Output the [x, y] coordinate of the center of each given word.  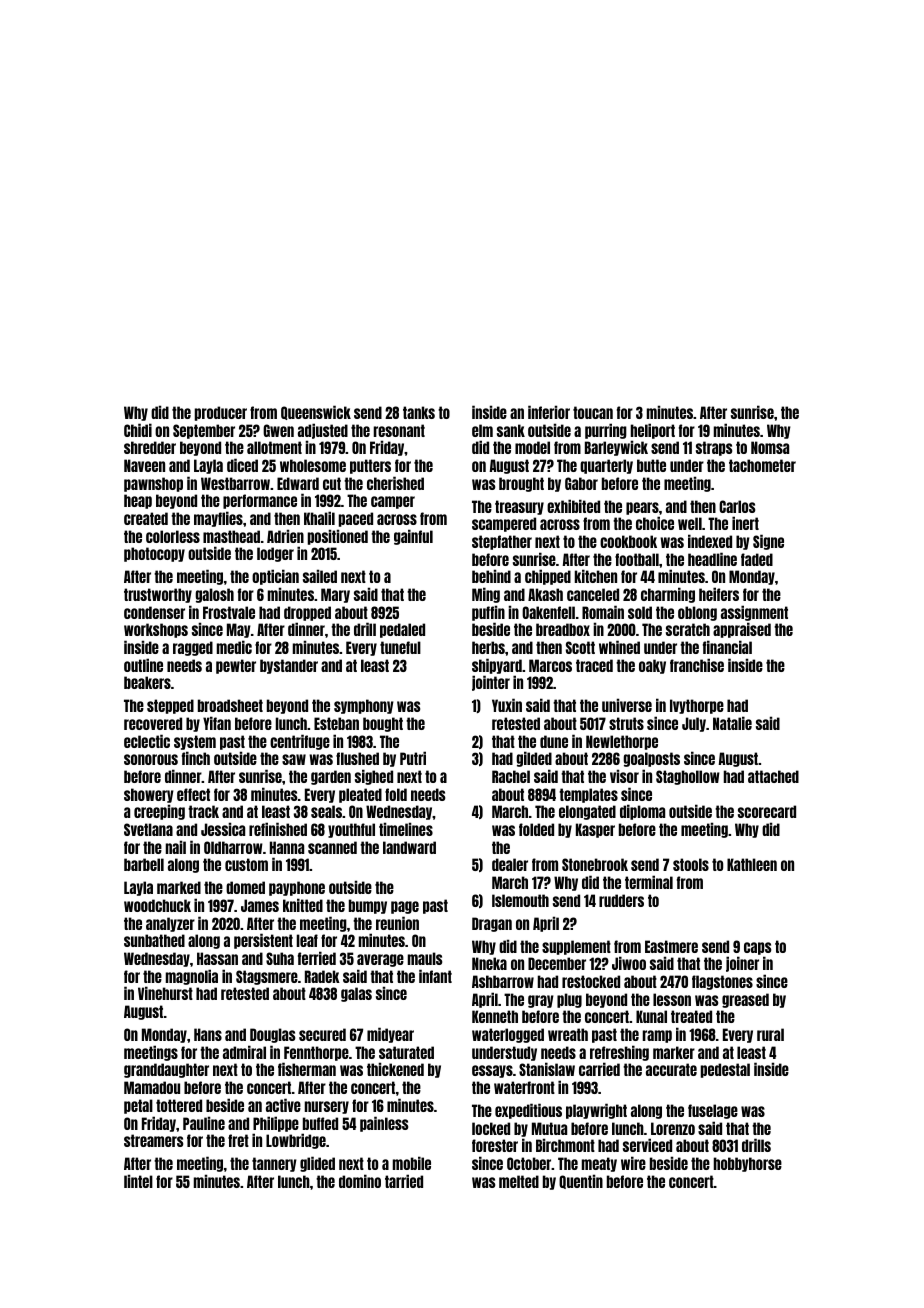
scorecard [767, 811]
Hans [208, 1034]
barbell [144, 864]
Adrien [285, 536]
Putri [413, 758]
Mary [335, 595]
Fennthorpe [316, 1053]
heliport [653, 431]
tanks [419, 412]
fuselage [713, 1111]
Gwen [278, 430]
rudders [621, 900]
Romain [603, 612]
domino [360, 1181]
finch [196, 758]
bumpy [368, 906]
